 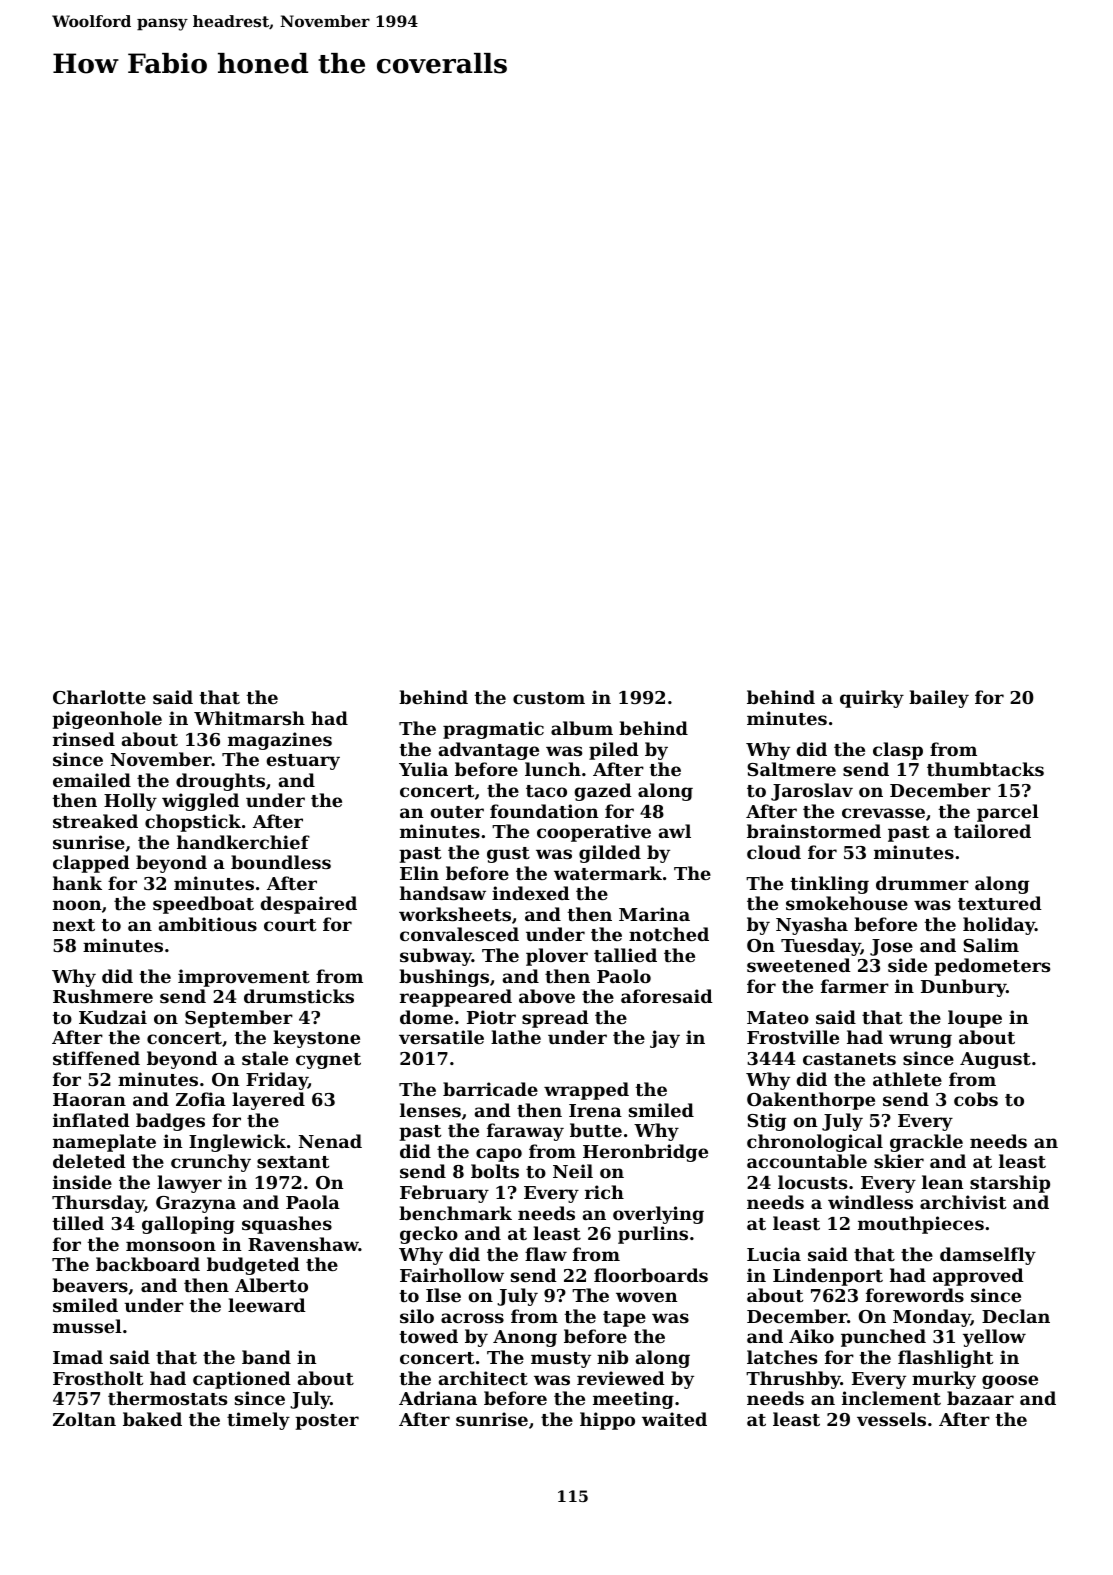 What do you see at coordinates (293, 1162) in the screenshot?
I see `sextant` at bounding box center [293, 1162].
